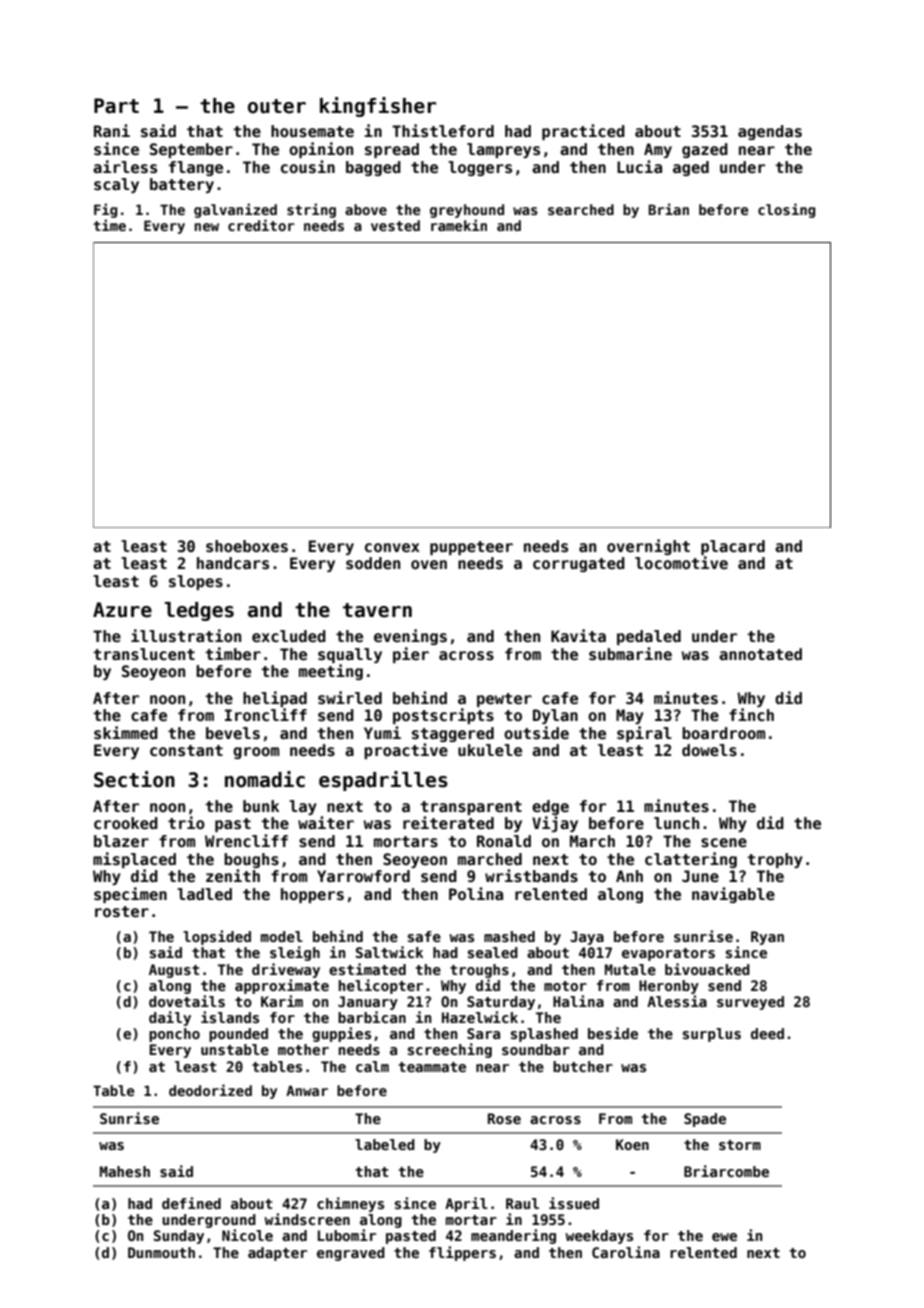 The height and width of the page is (1308, 924). Describe the element at coordinates (705, 1120) in the page. I see `Spade` at that location.
